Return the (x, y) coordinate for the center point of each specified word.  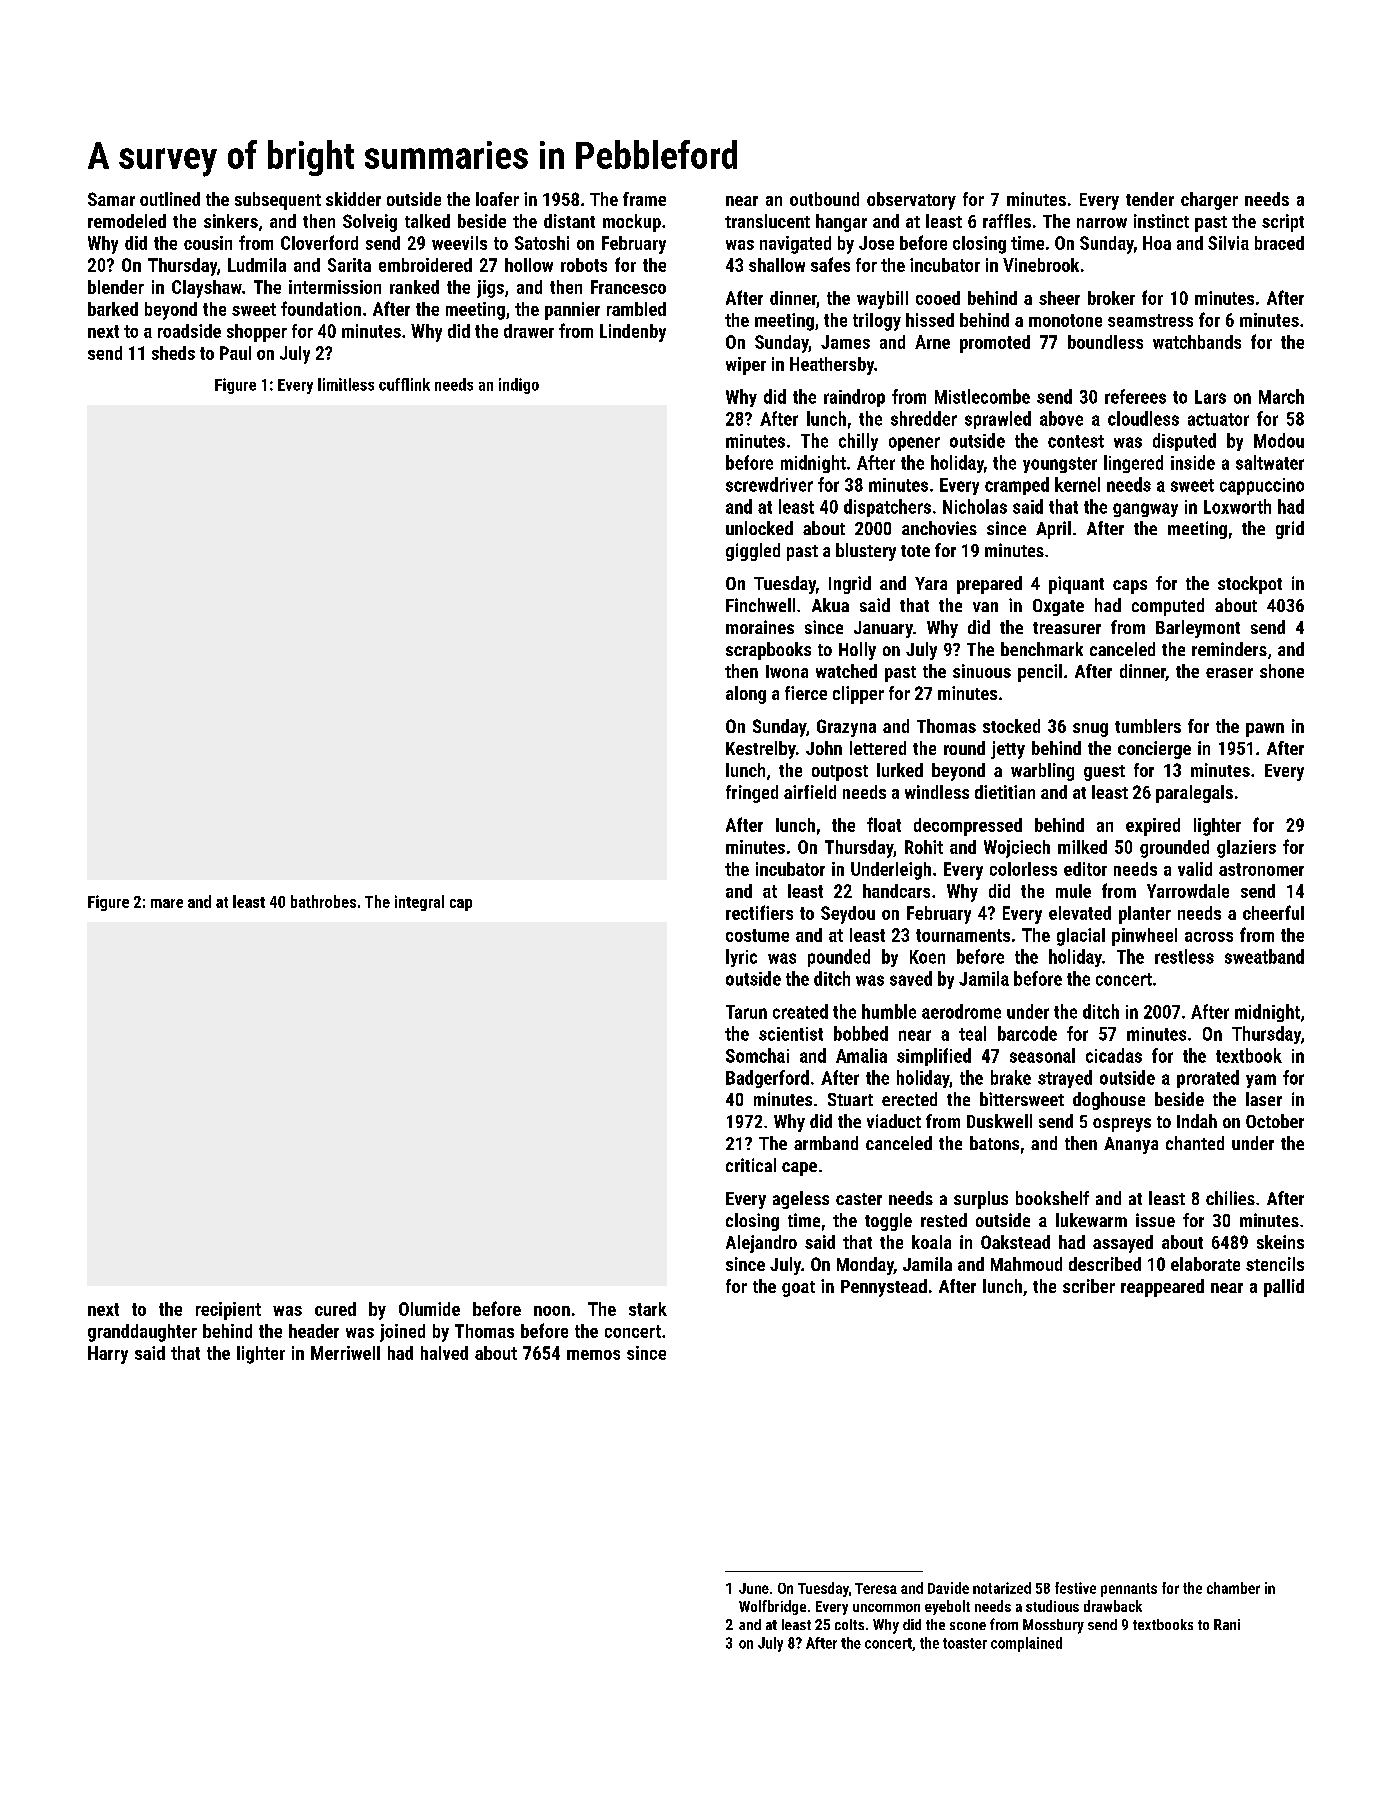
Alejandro (761, 1244)
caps (1130, 587)
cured (335, 1309)
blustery (866, 552)
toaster (965, 1643)
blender (116, 287)
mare (167, 903)
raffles (1007, 221)
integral (419, 903)
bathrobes (323, 901)
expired (1153, 827)
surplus (981, 1200)
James (845, 342)
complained (1026, 1644)
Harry (108, 1355)
